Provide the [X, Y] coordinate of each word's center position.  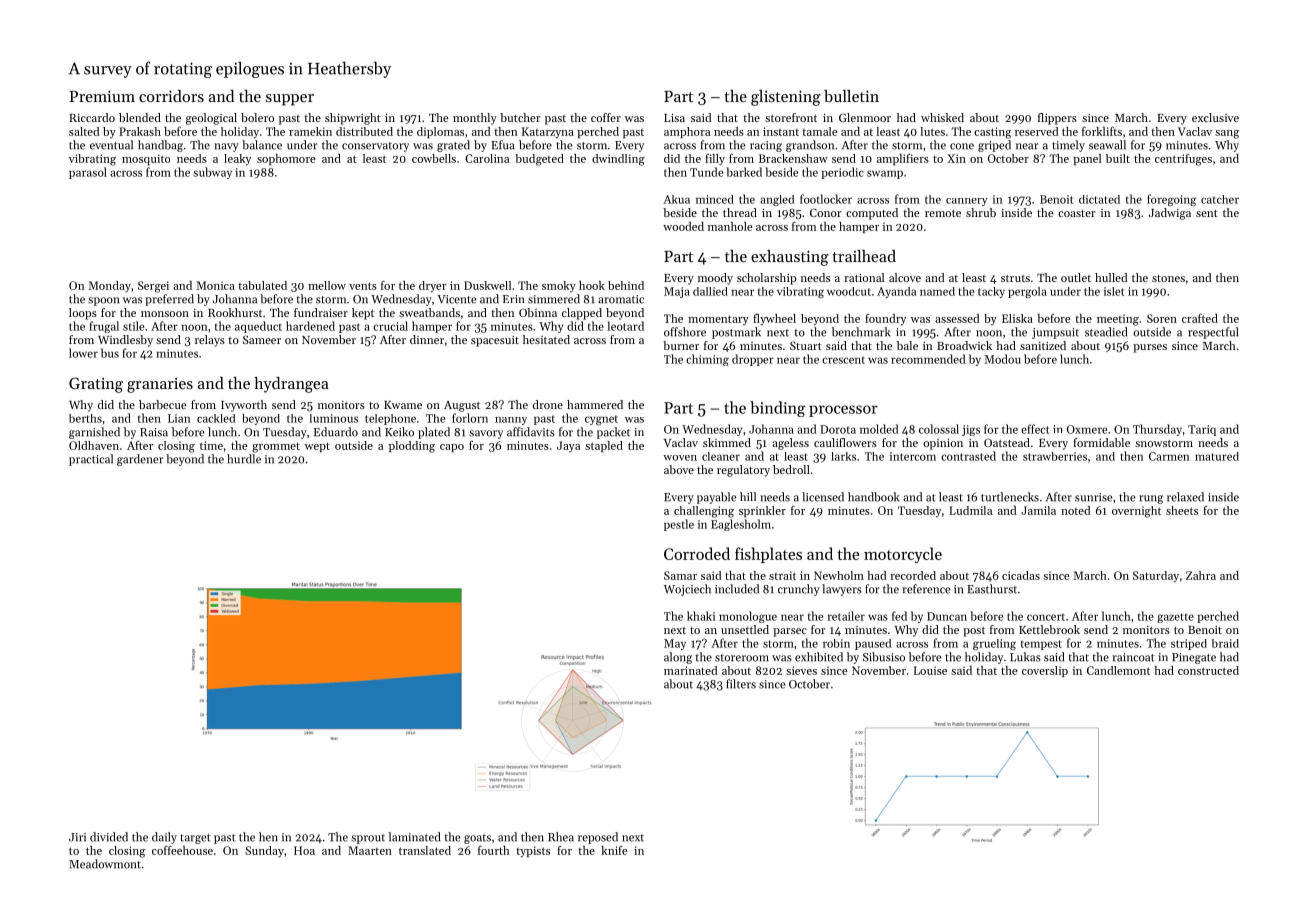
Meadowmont [105, 864]
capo [452, 448]
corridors [171, 96]
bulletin [851, 96]
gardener [140, 460]
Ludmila [970, 510]
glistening [786, 98]
